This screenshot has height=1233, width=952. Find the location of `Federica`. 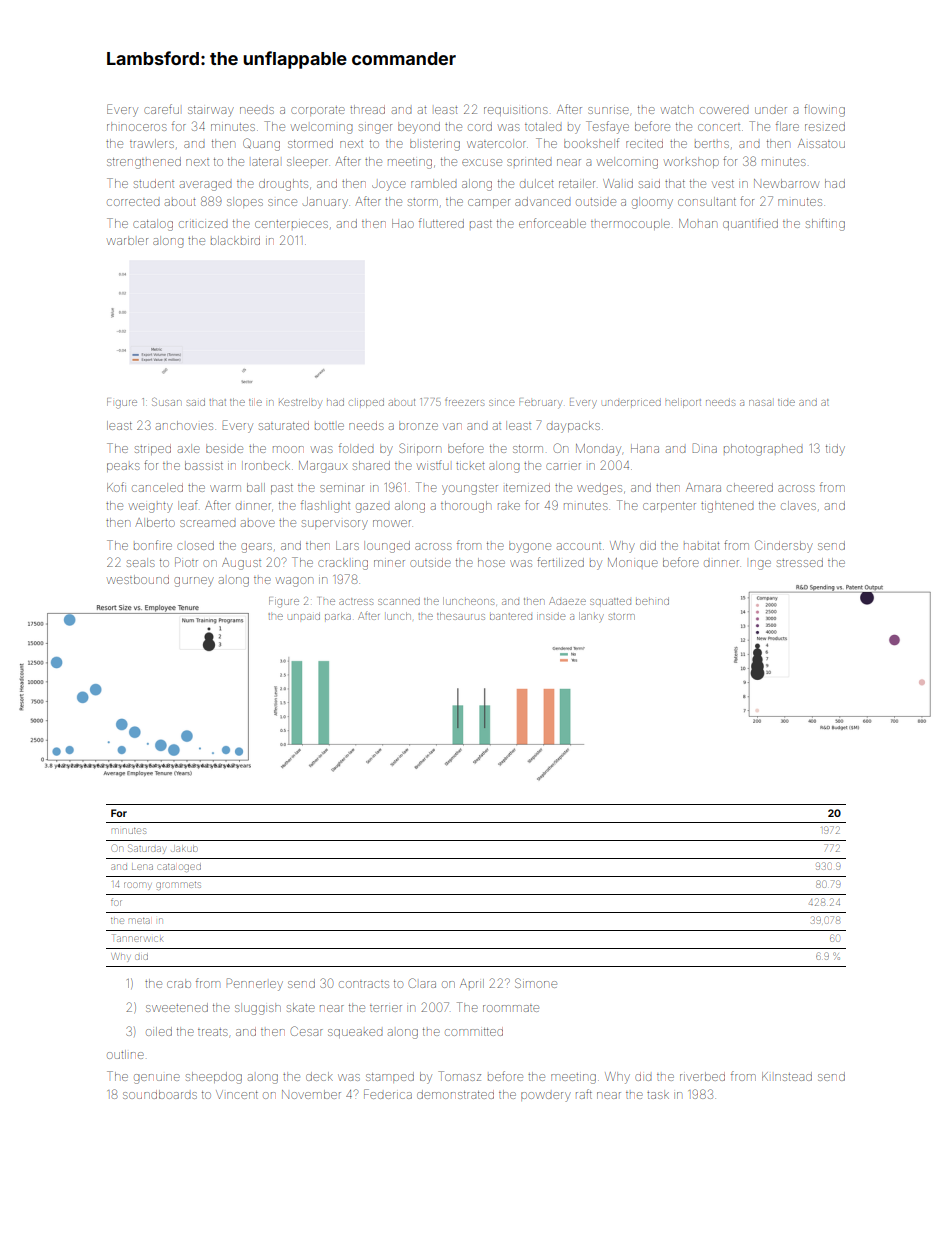

Federica is located at coordinates (388, 1094).
